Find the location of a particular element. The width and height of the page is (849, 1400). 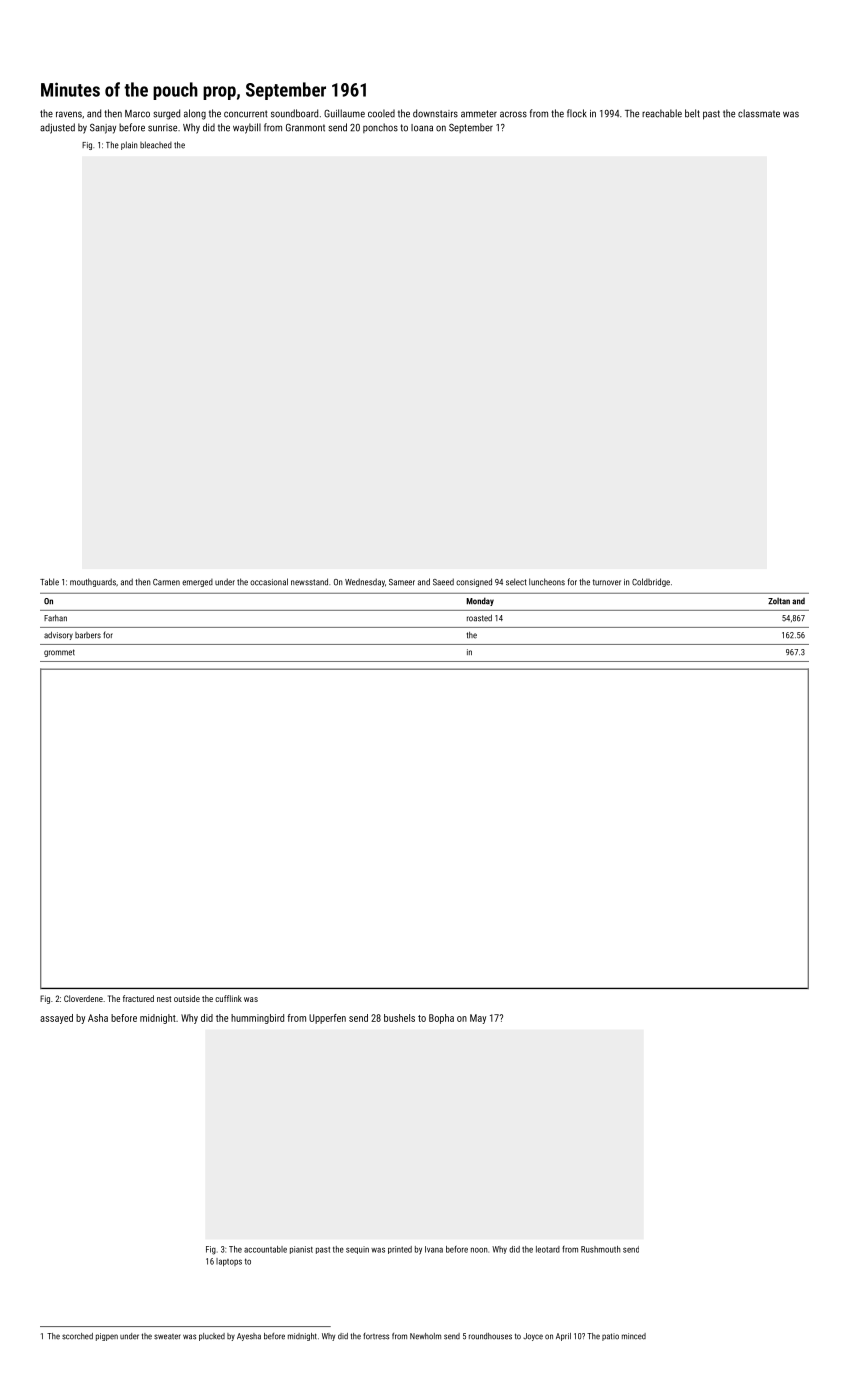

newsstand is located at coordinates (309, 582).
